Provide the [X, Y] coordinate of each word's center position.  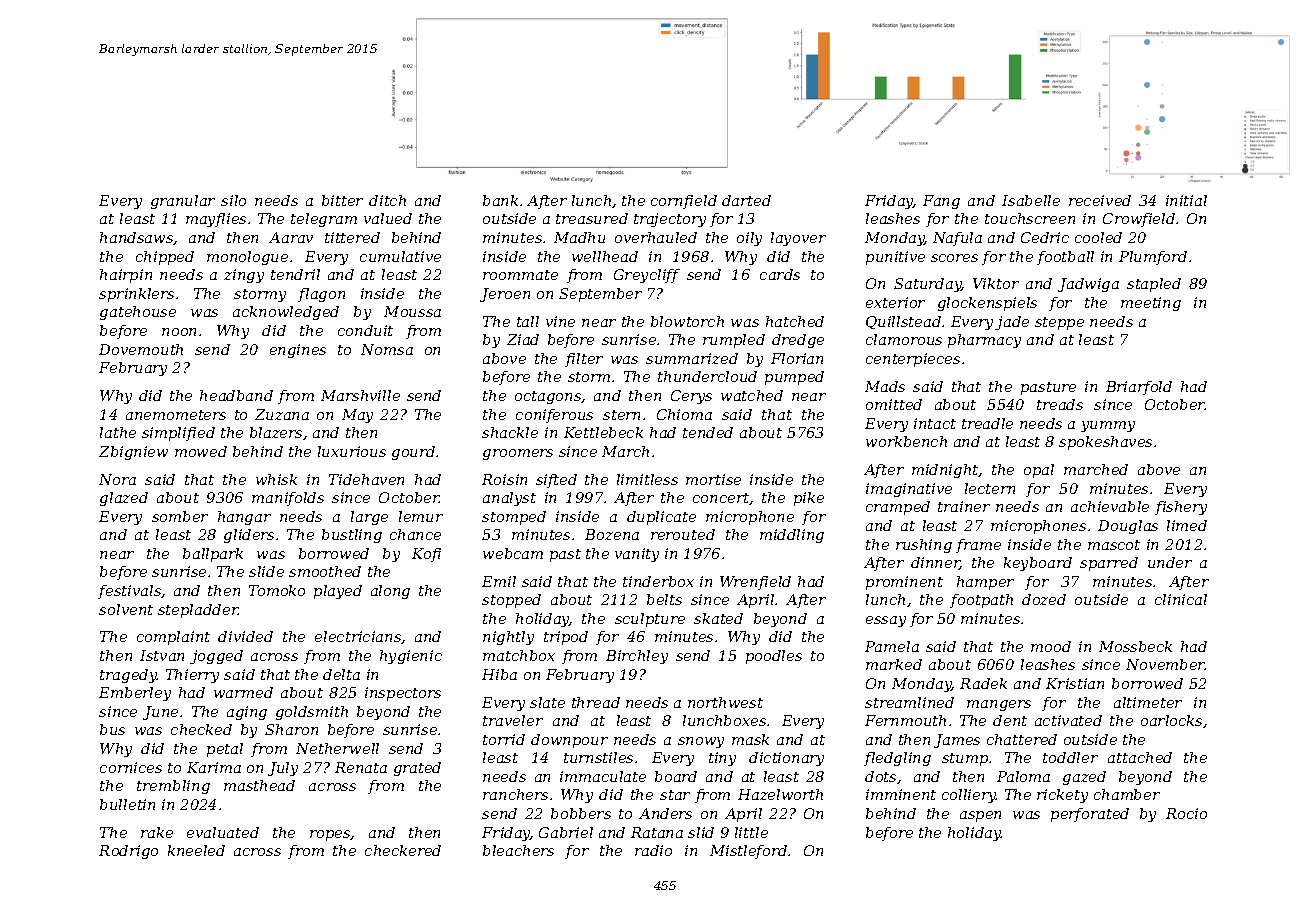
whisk [276, 479]
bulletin [127, 804]
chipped [165, 258]
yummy [1108, 426]
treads [1060, 404]
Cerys [691, 397]
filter [584, 360]
